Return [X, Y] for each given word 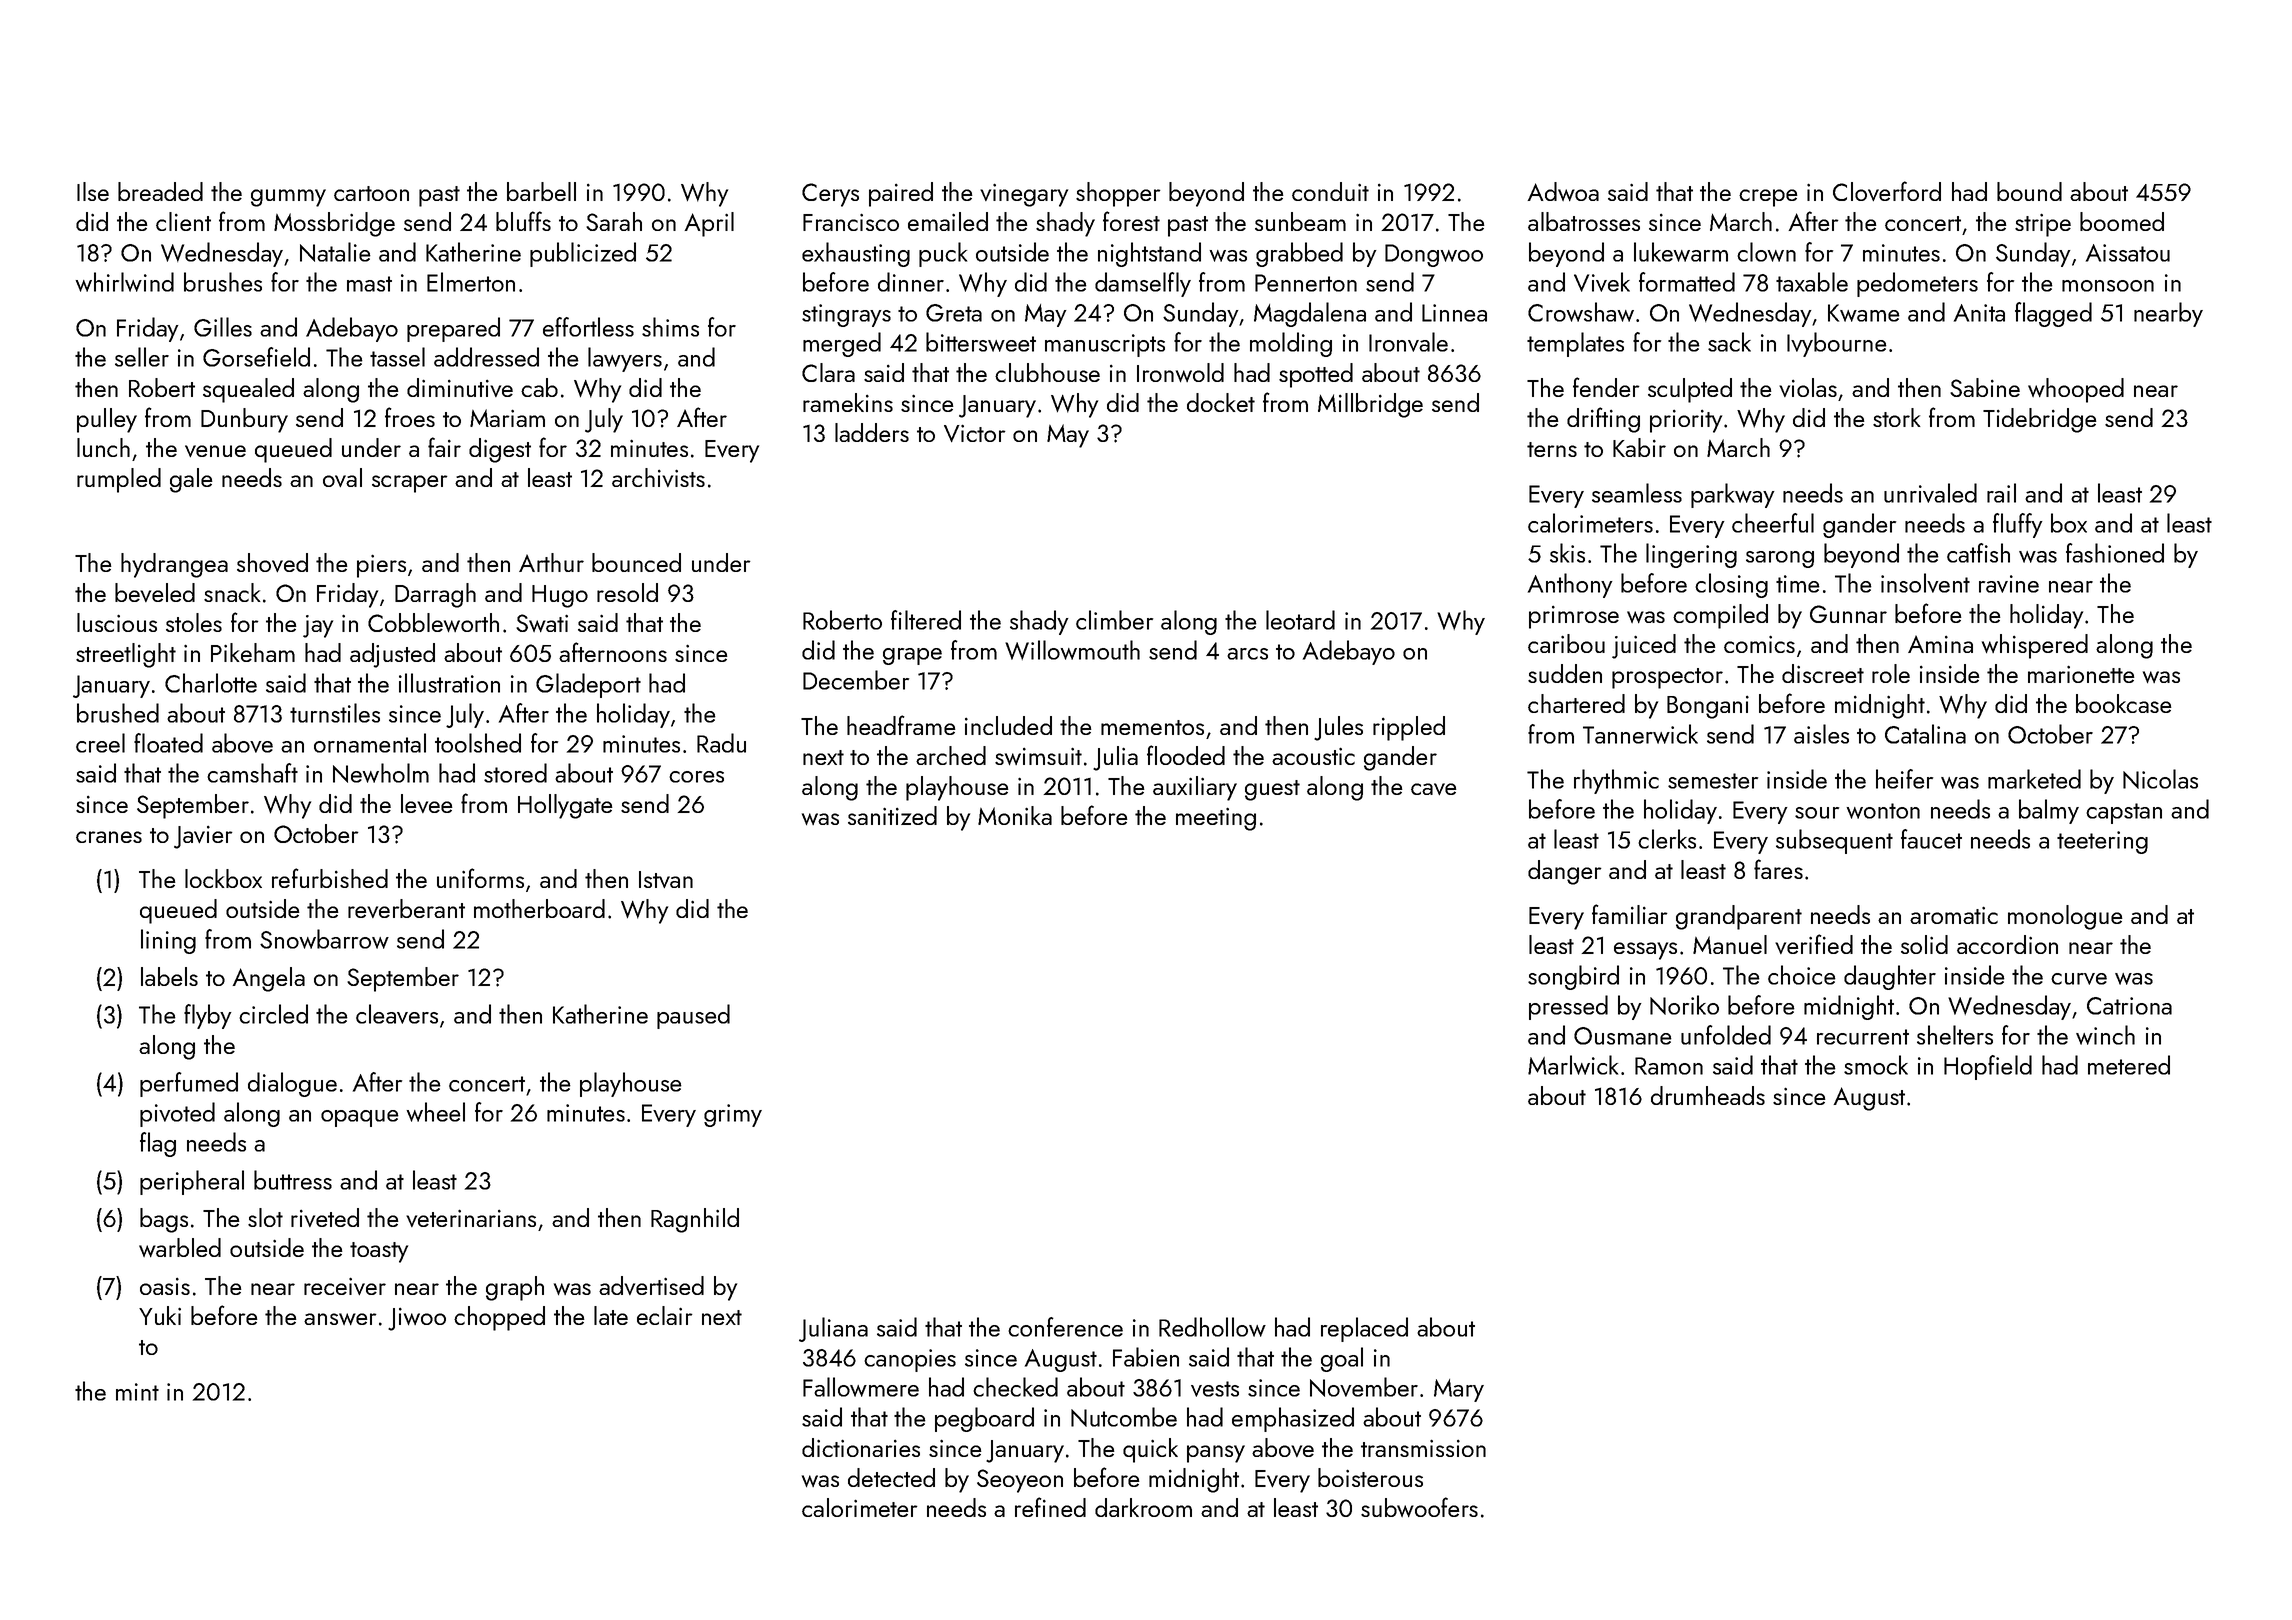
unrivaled [1930, 493]
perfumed [189, 1084]
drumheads [1708, 1095]
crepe [1768, 198]
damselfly [1143, 284]
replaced [1364, 1329]
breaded [160, 191]
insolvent [1925, 583]
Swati [542, 623]
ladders [872, 432]
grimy [733, 1115]
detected [891, 1477]
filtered [926, 620]
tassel [397, 357]
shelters [1955, 1035]
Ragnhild [695, 1220]
